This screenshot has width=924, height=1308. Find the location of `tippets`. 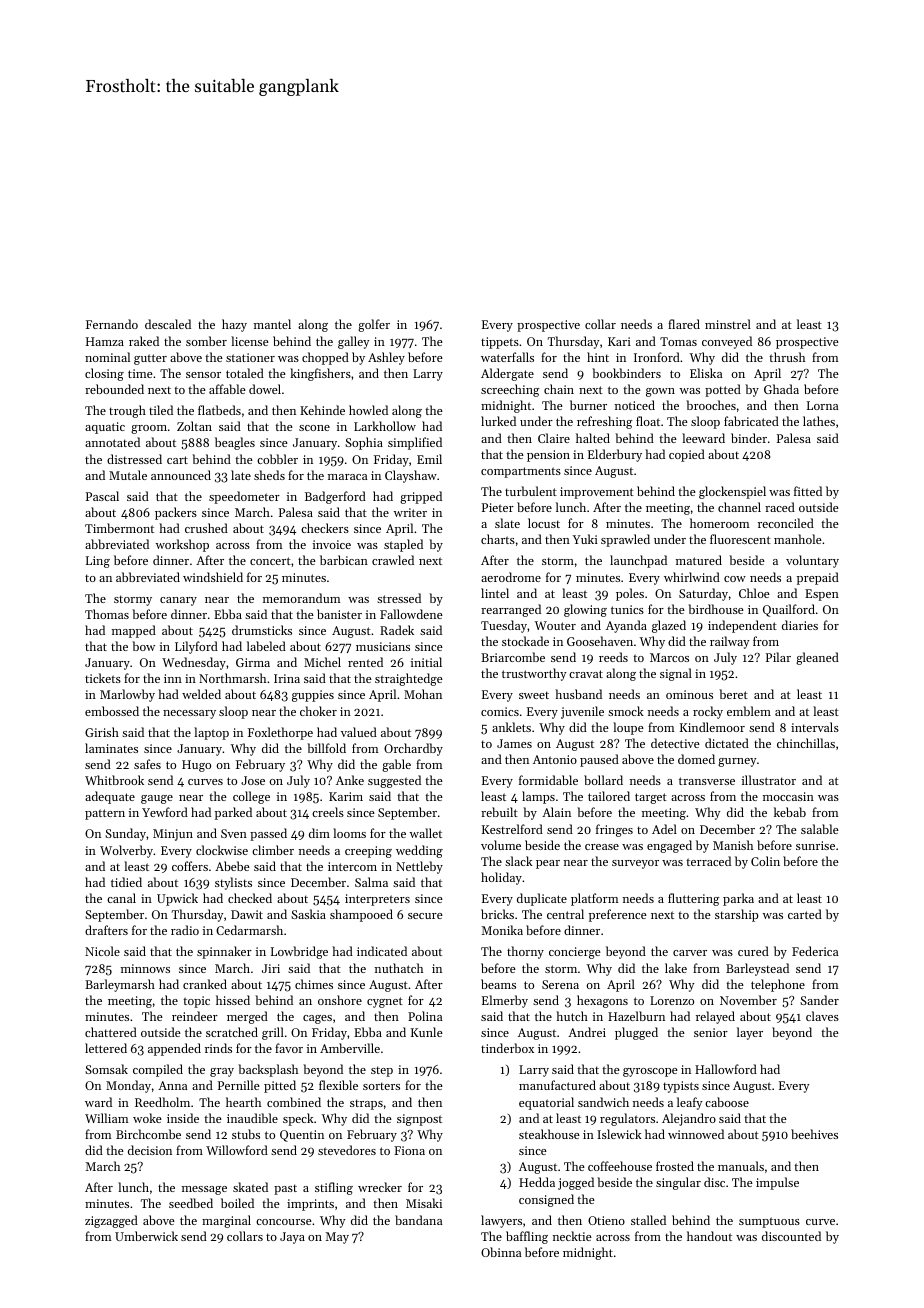

tippets is located at coordinates (500, 343).
